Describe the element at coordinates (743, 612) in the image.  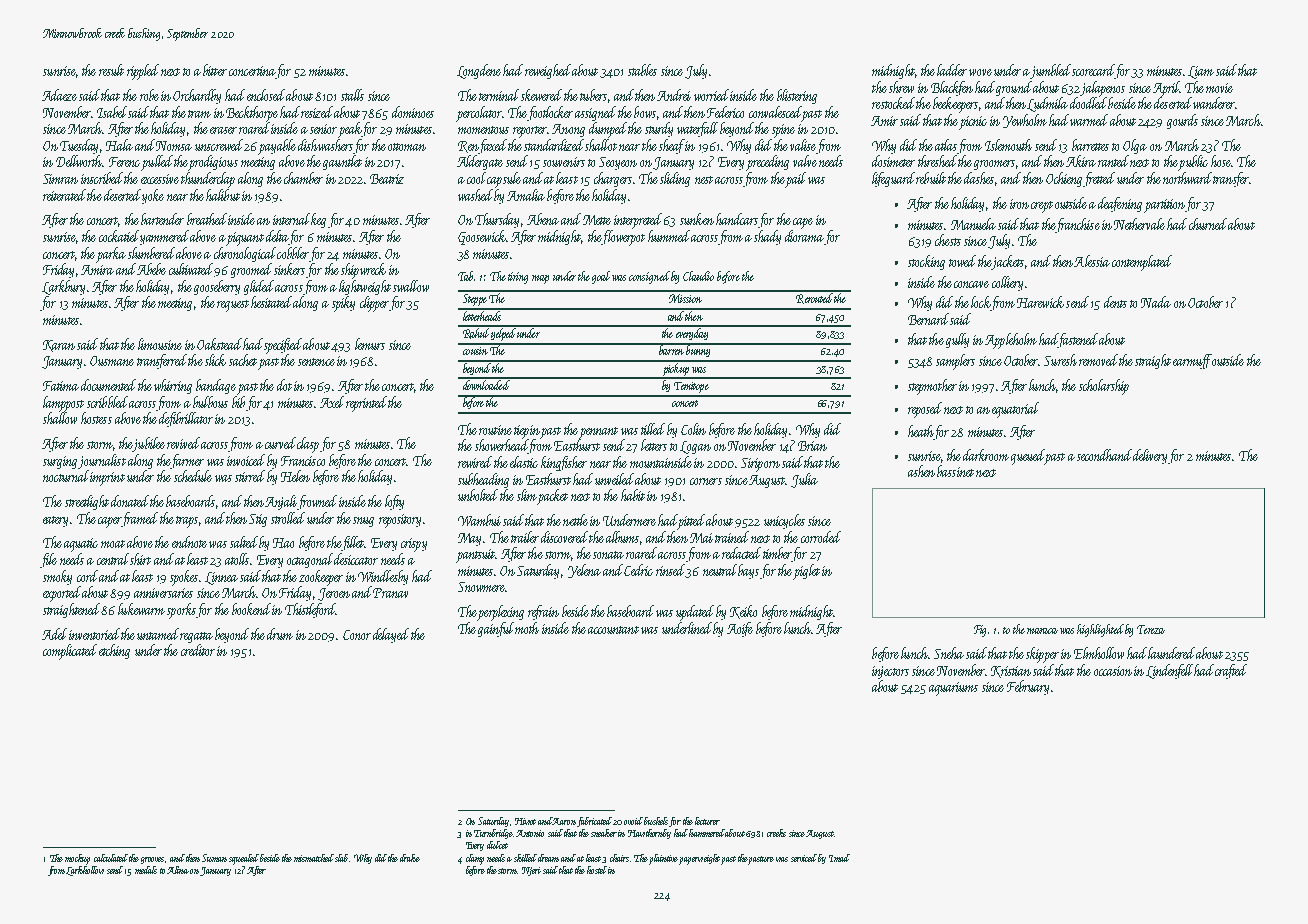
I see `Keiko` at that location.
